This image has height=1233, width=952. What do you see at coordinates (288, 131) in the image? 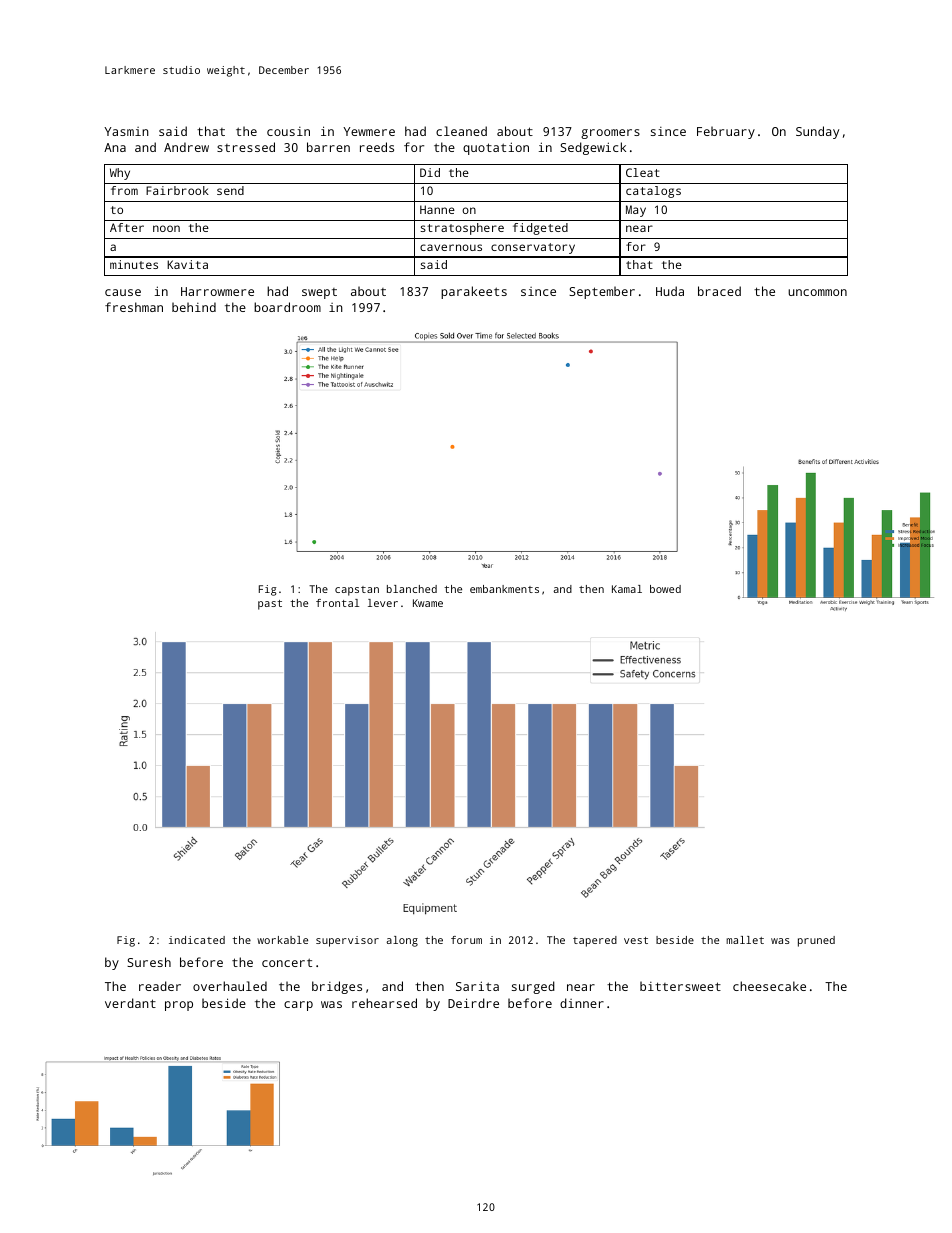
I see `cousin` at bounding box center [288, 131].
